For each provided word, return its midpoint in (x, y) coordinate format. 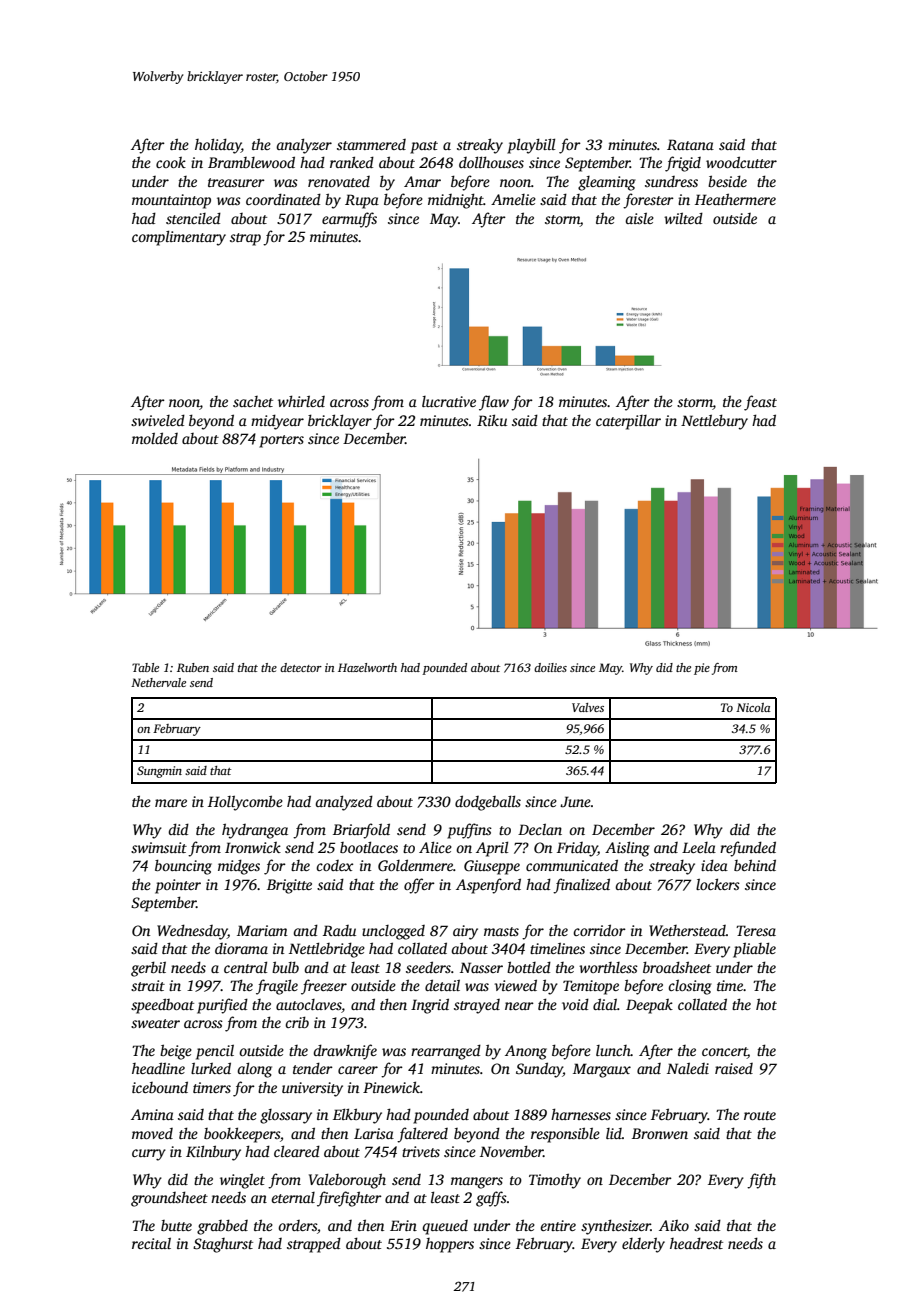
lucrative (449, 401)
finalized (581, 886)
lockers (718, 884)
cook (171, 162)
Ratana (690, 144)
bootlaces (369, 847)
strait (148, 985)
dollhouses (491, 162)
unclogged (393, 932)
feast (760, 403)
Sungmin (159, 772)
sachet (253, 401)
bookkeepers (242, 1135)
